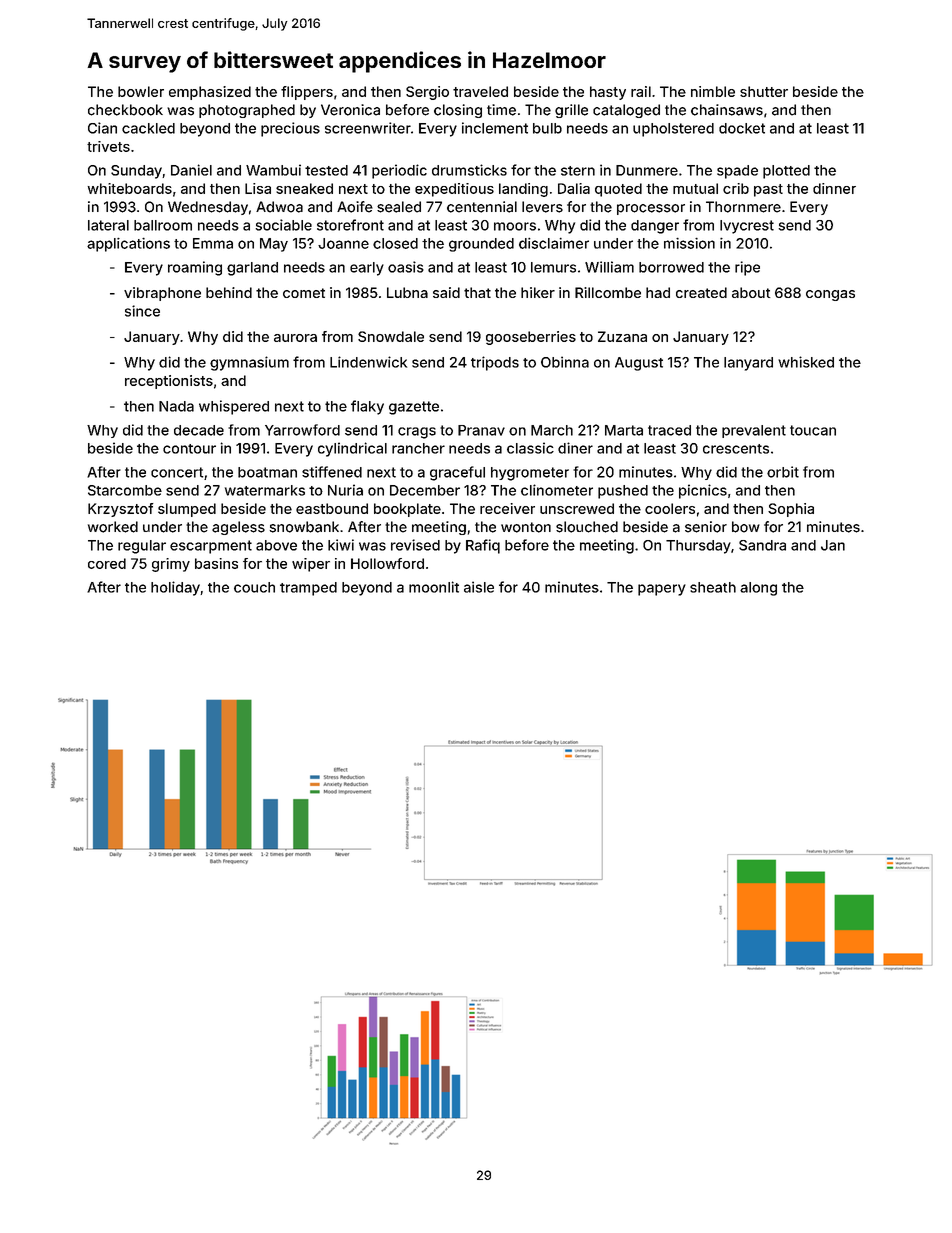 Image resolution: width=952 pixels, height=1233 pixels. Describe the element at coordinates (662, 590) in the screenshot. I see `papery` at that location.
